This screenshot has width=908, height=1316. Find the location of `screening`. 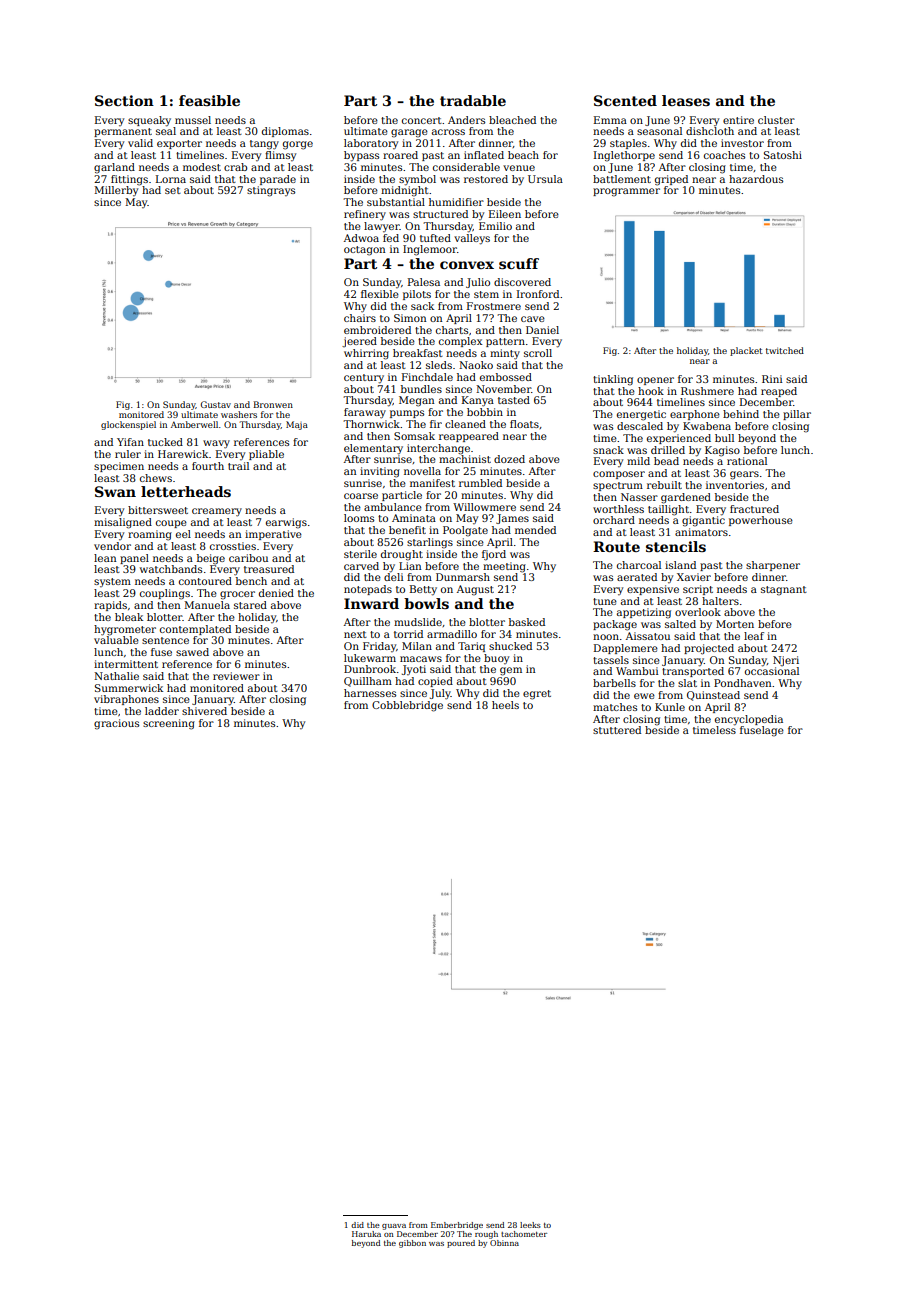

screening is located at coordinates (169, 724).
